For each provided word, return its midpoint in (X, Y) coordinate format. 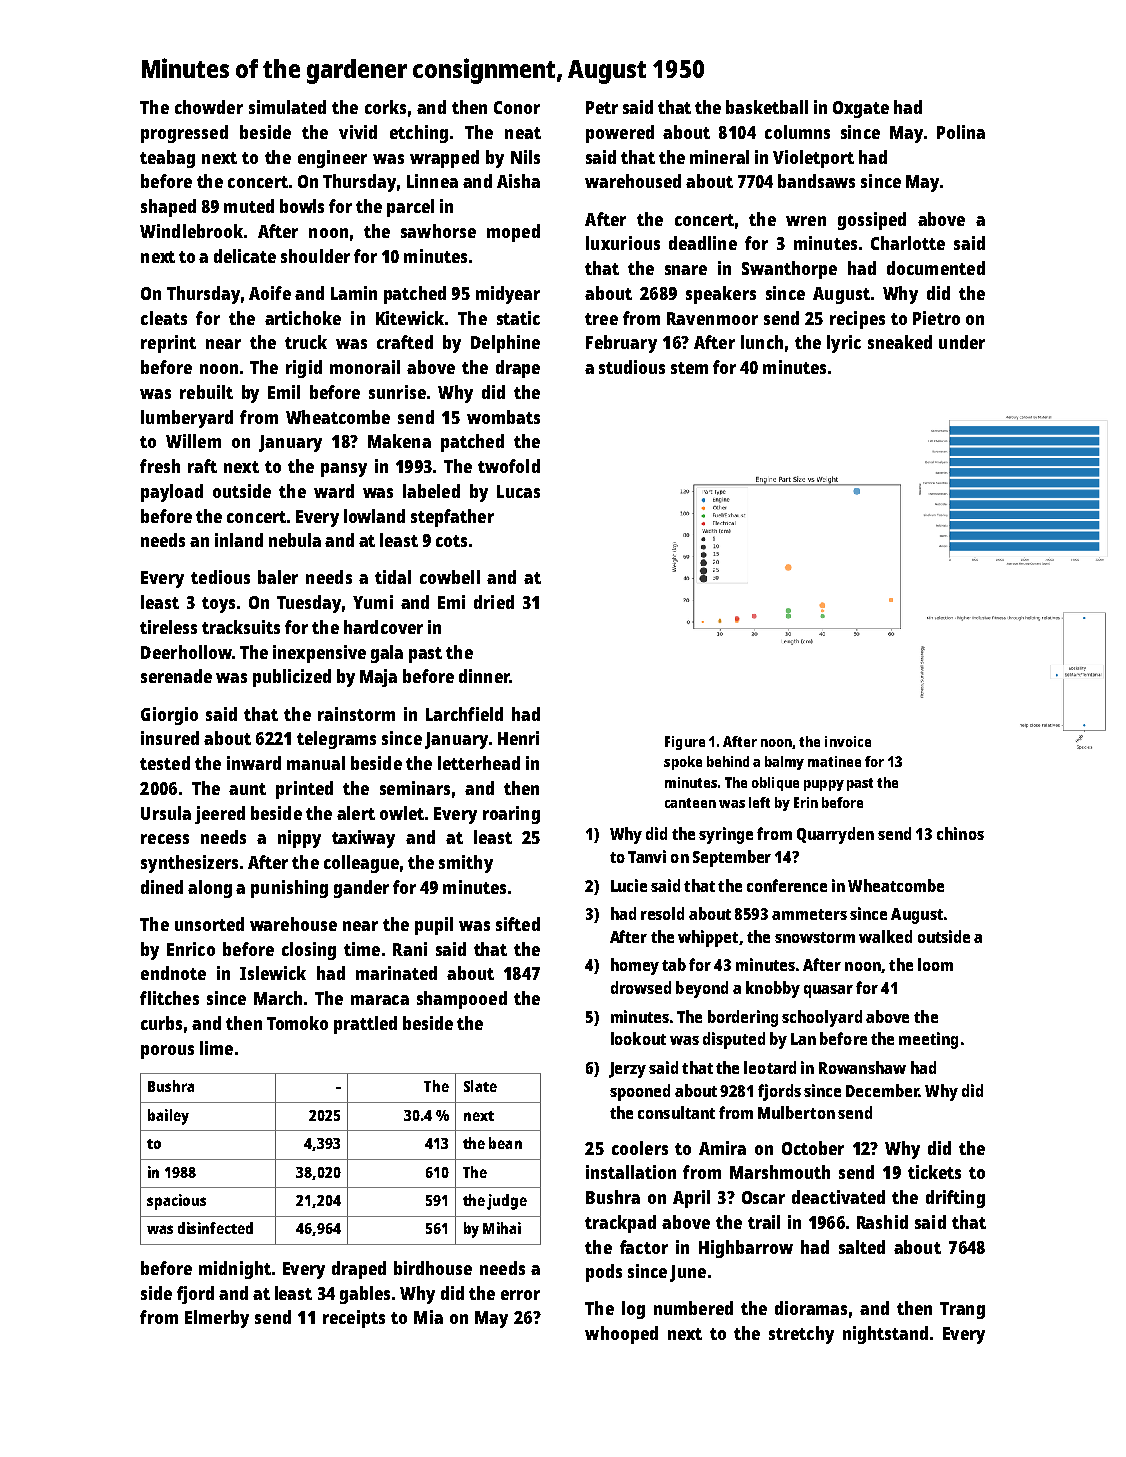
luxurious (623, 243)
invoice (848, 741)
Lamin (354, 293)
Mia (428, 1317)
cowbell (450, 577)
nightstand (885, 1335)
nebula (295, 540)
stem (689, 368)
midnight (235, 1270)
